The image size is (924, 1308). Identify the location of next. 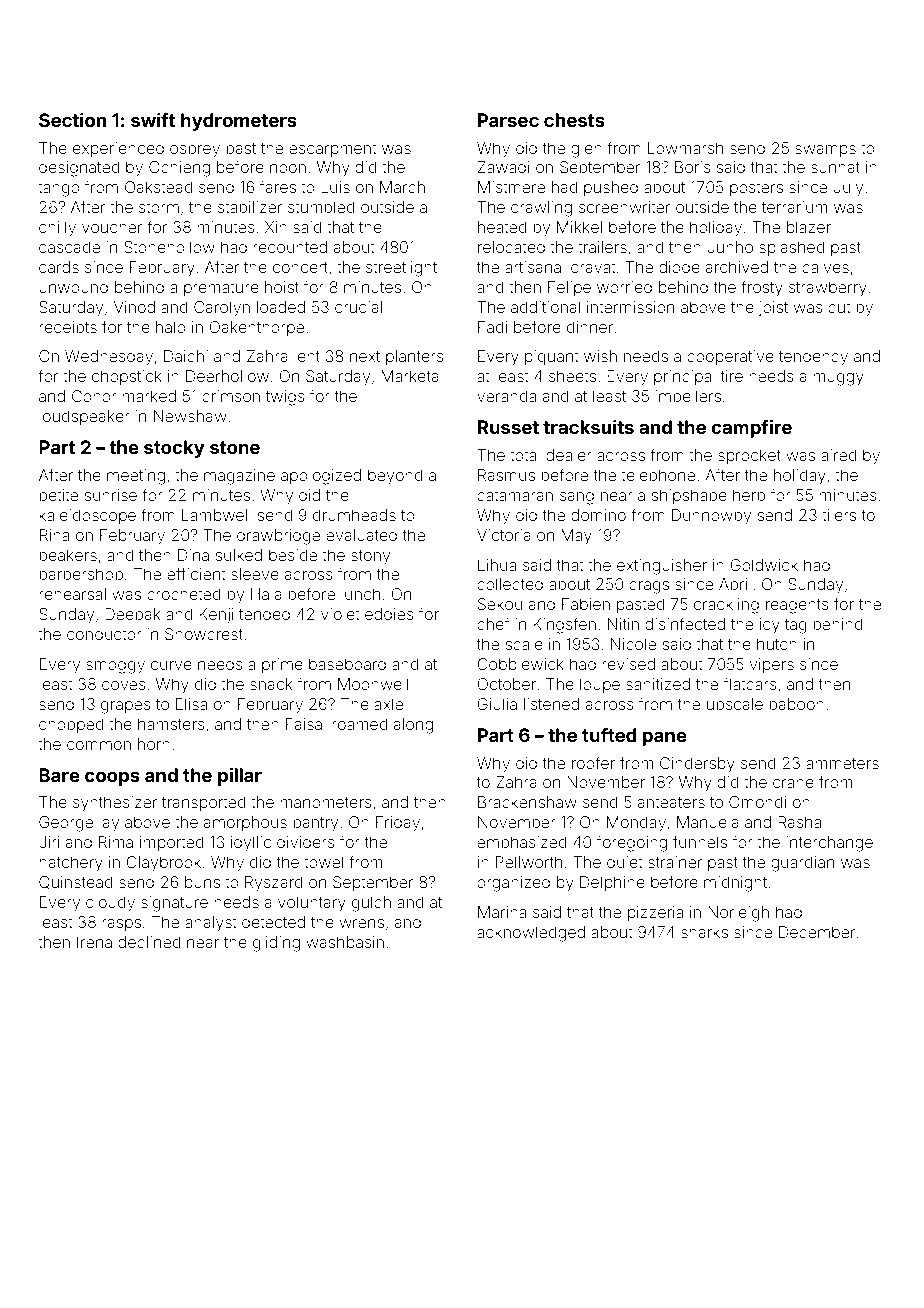
(365, 356).
